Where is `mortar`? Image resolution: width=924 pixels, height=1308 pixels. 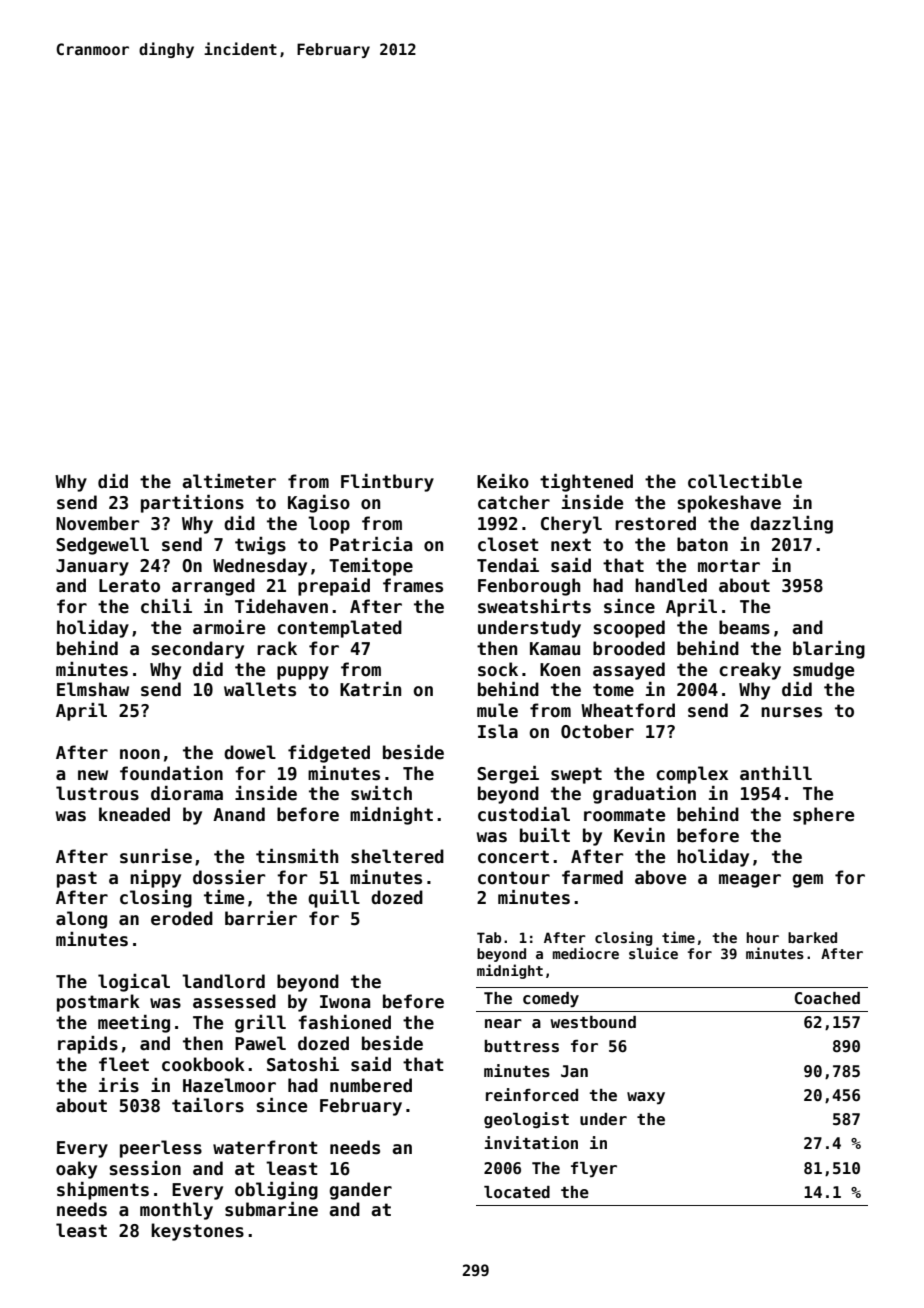 mortar is located at coordinates (729, 566).
